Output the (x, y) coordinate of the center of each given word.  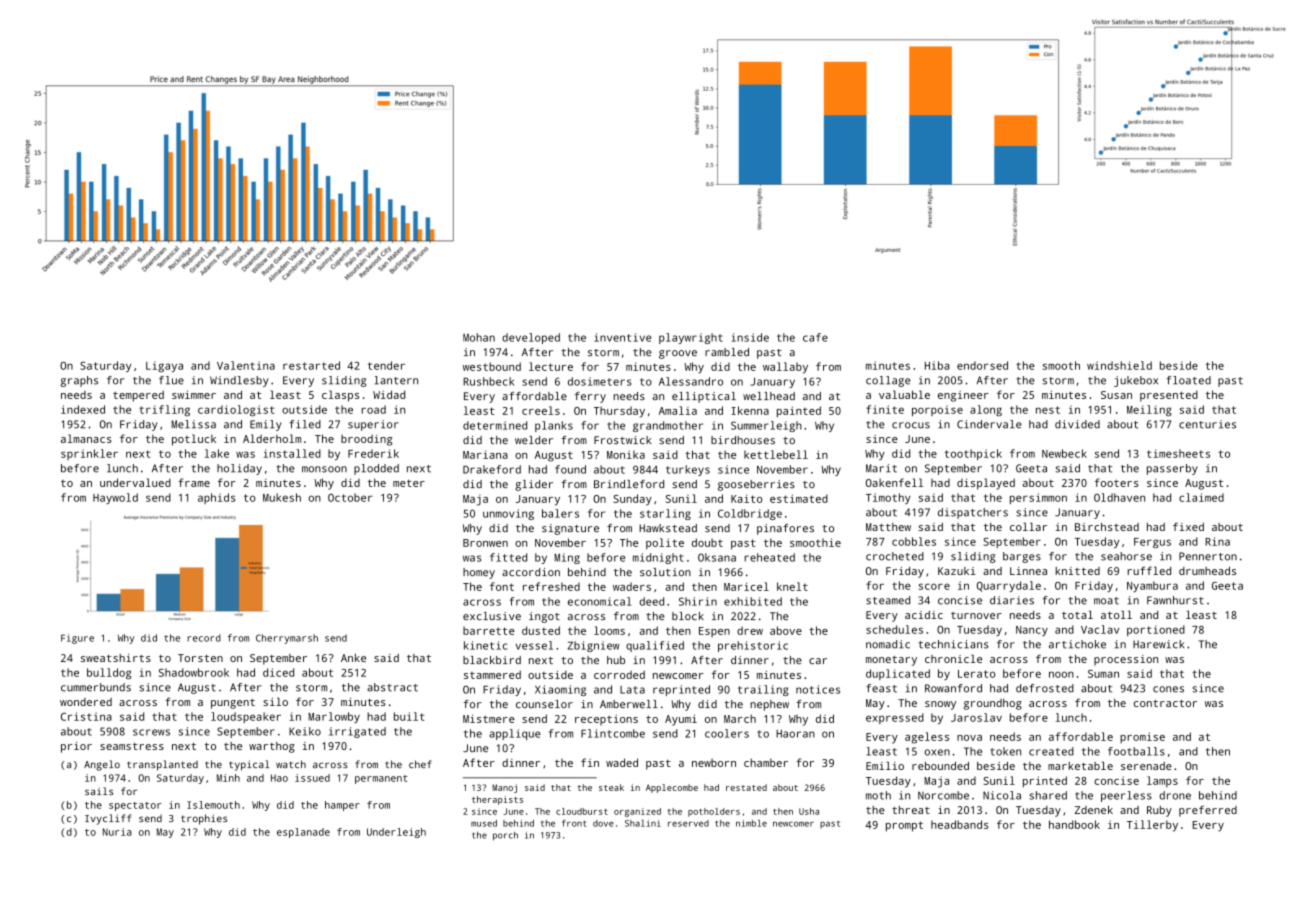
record (204, 638)
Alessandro (691, 381)
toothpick (973, 454)
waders (632, 586)
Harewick (1158, 644)
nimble (751, 823)
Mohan (479, 337)
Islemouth (213, 805)
